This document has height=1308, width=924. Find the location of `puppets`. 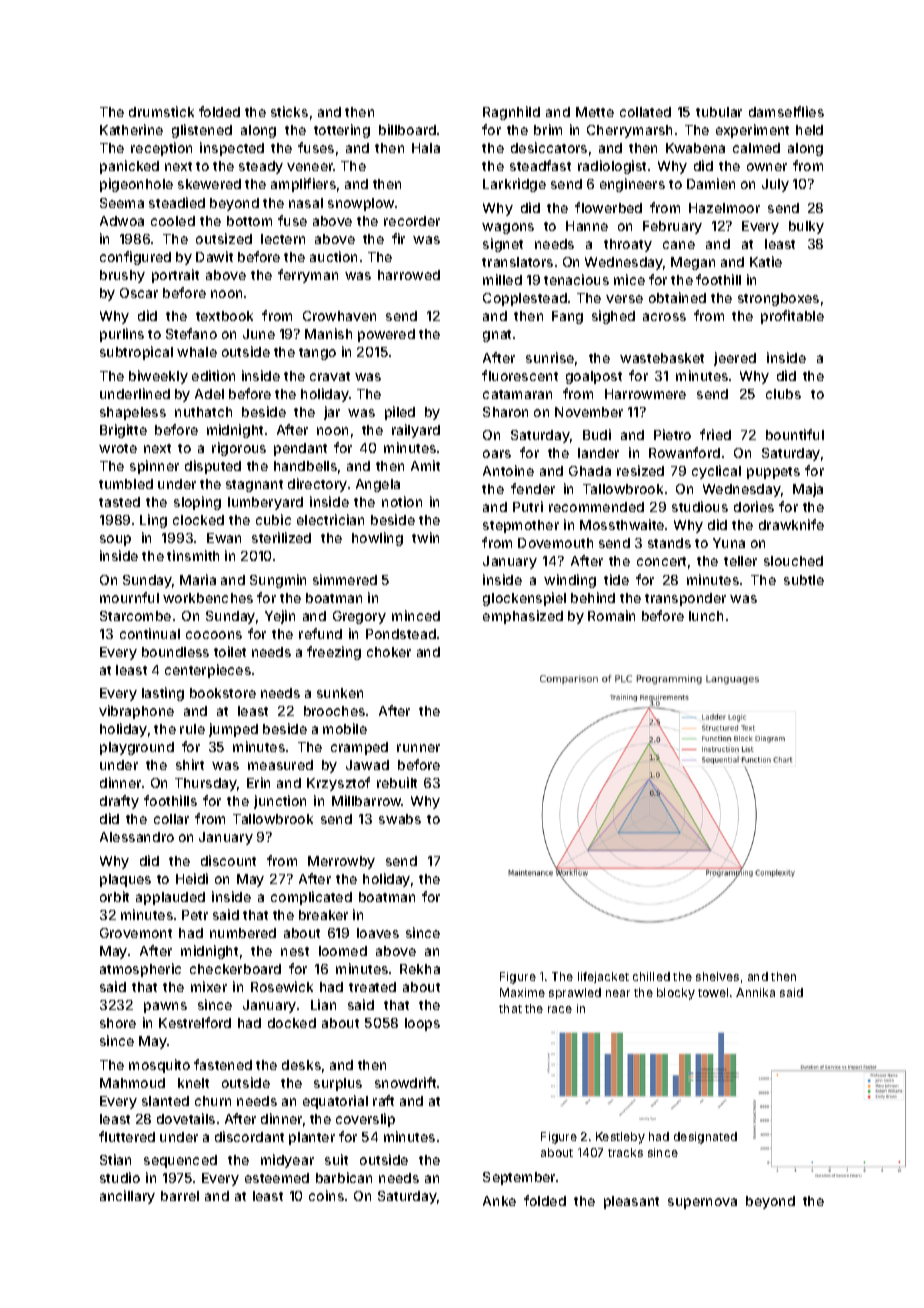

puppets is located at coordinates (773, 473).
